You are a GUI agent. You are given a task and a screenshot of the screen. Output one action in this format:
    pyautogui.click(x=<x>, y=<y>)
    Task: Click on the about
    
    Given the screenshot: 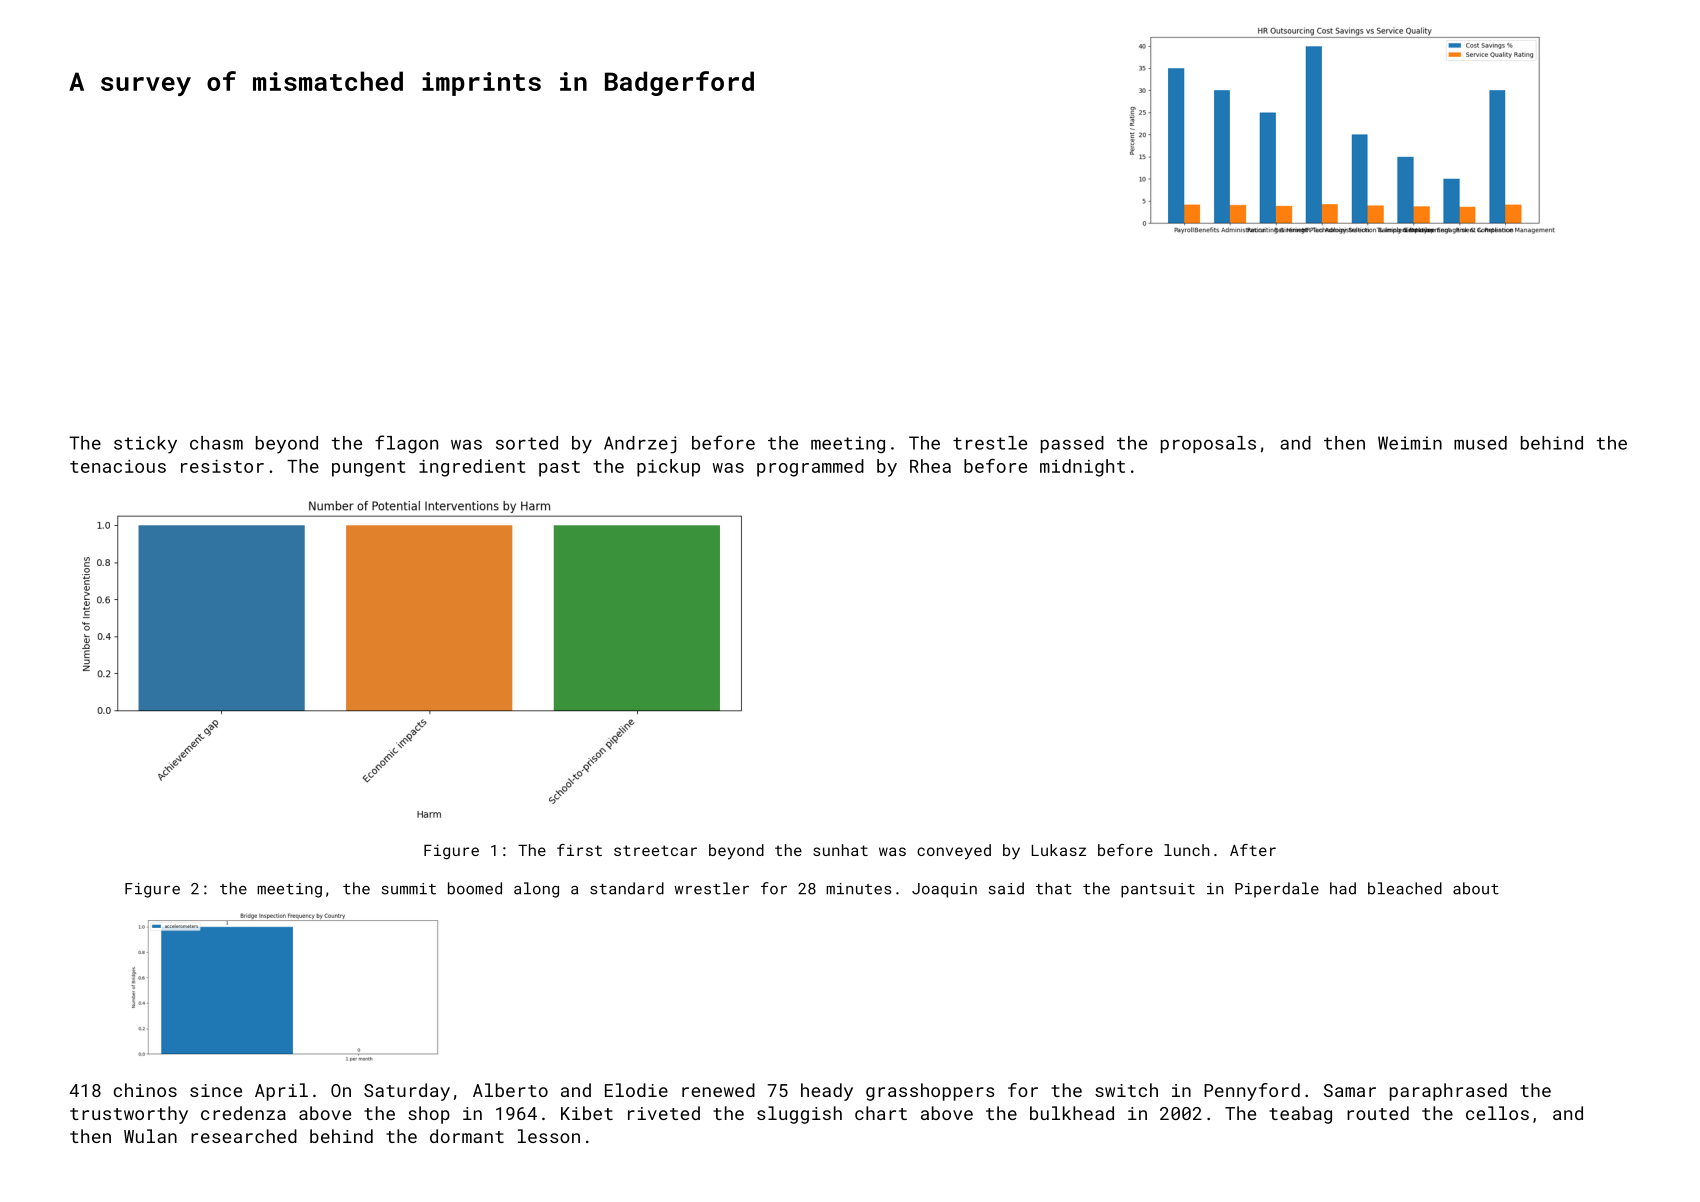 What is the action you would take?
    pyautogui.click(x=1476, y=888)
